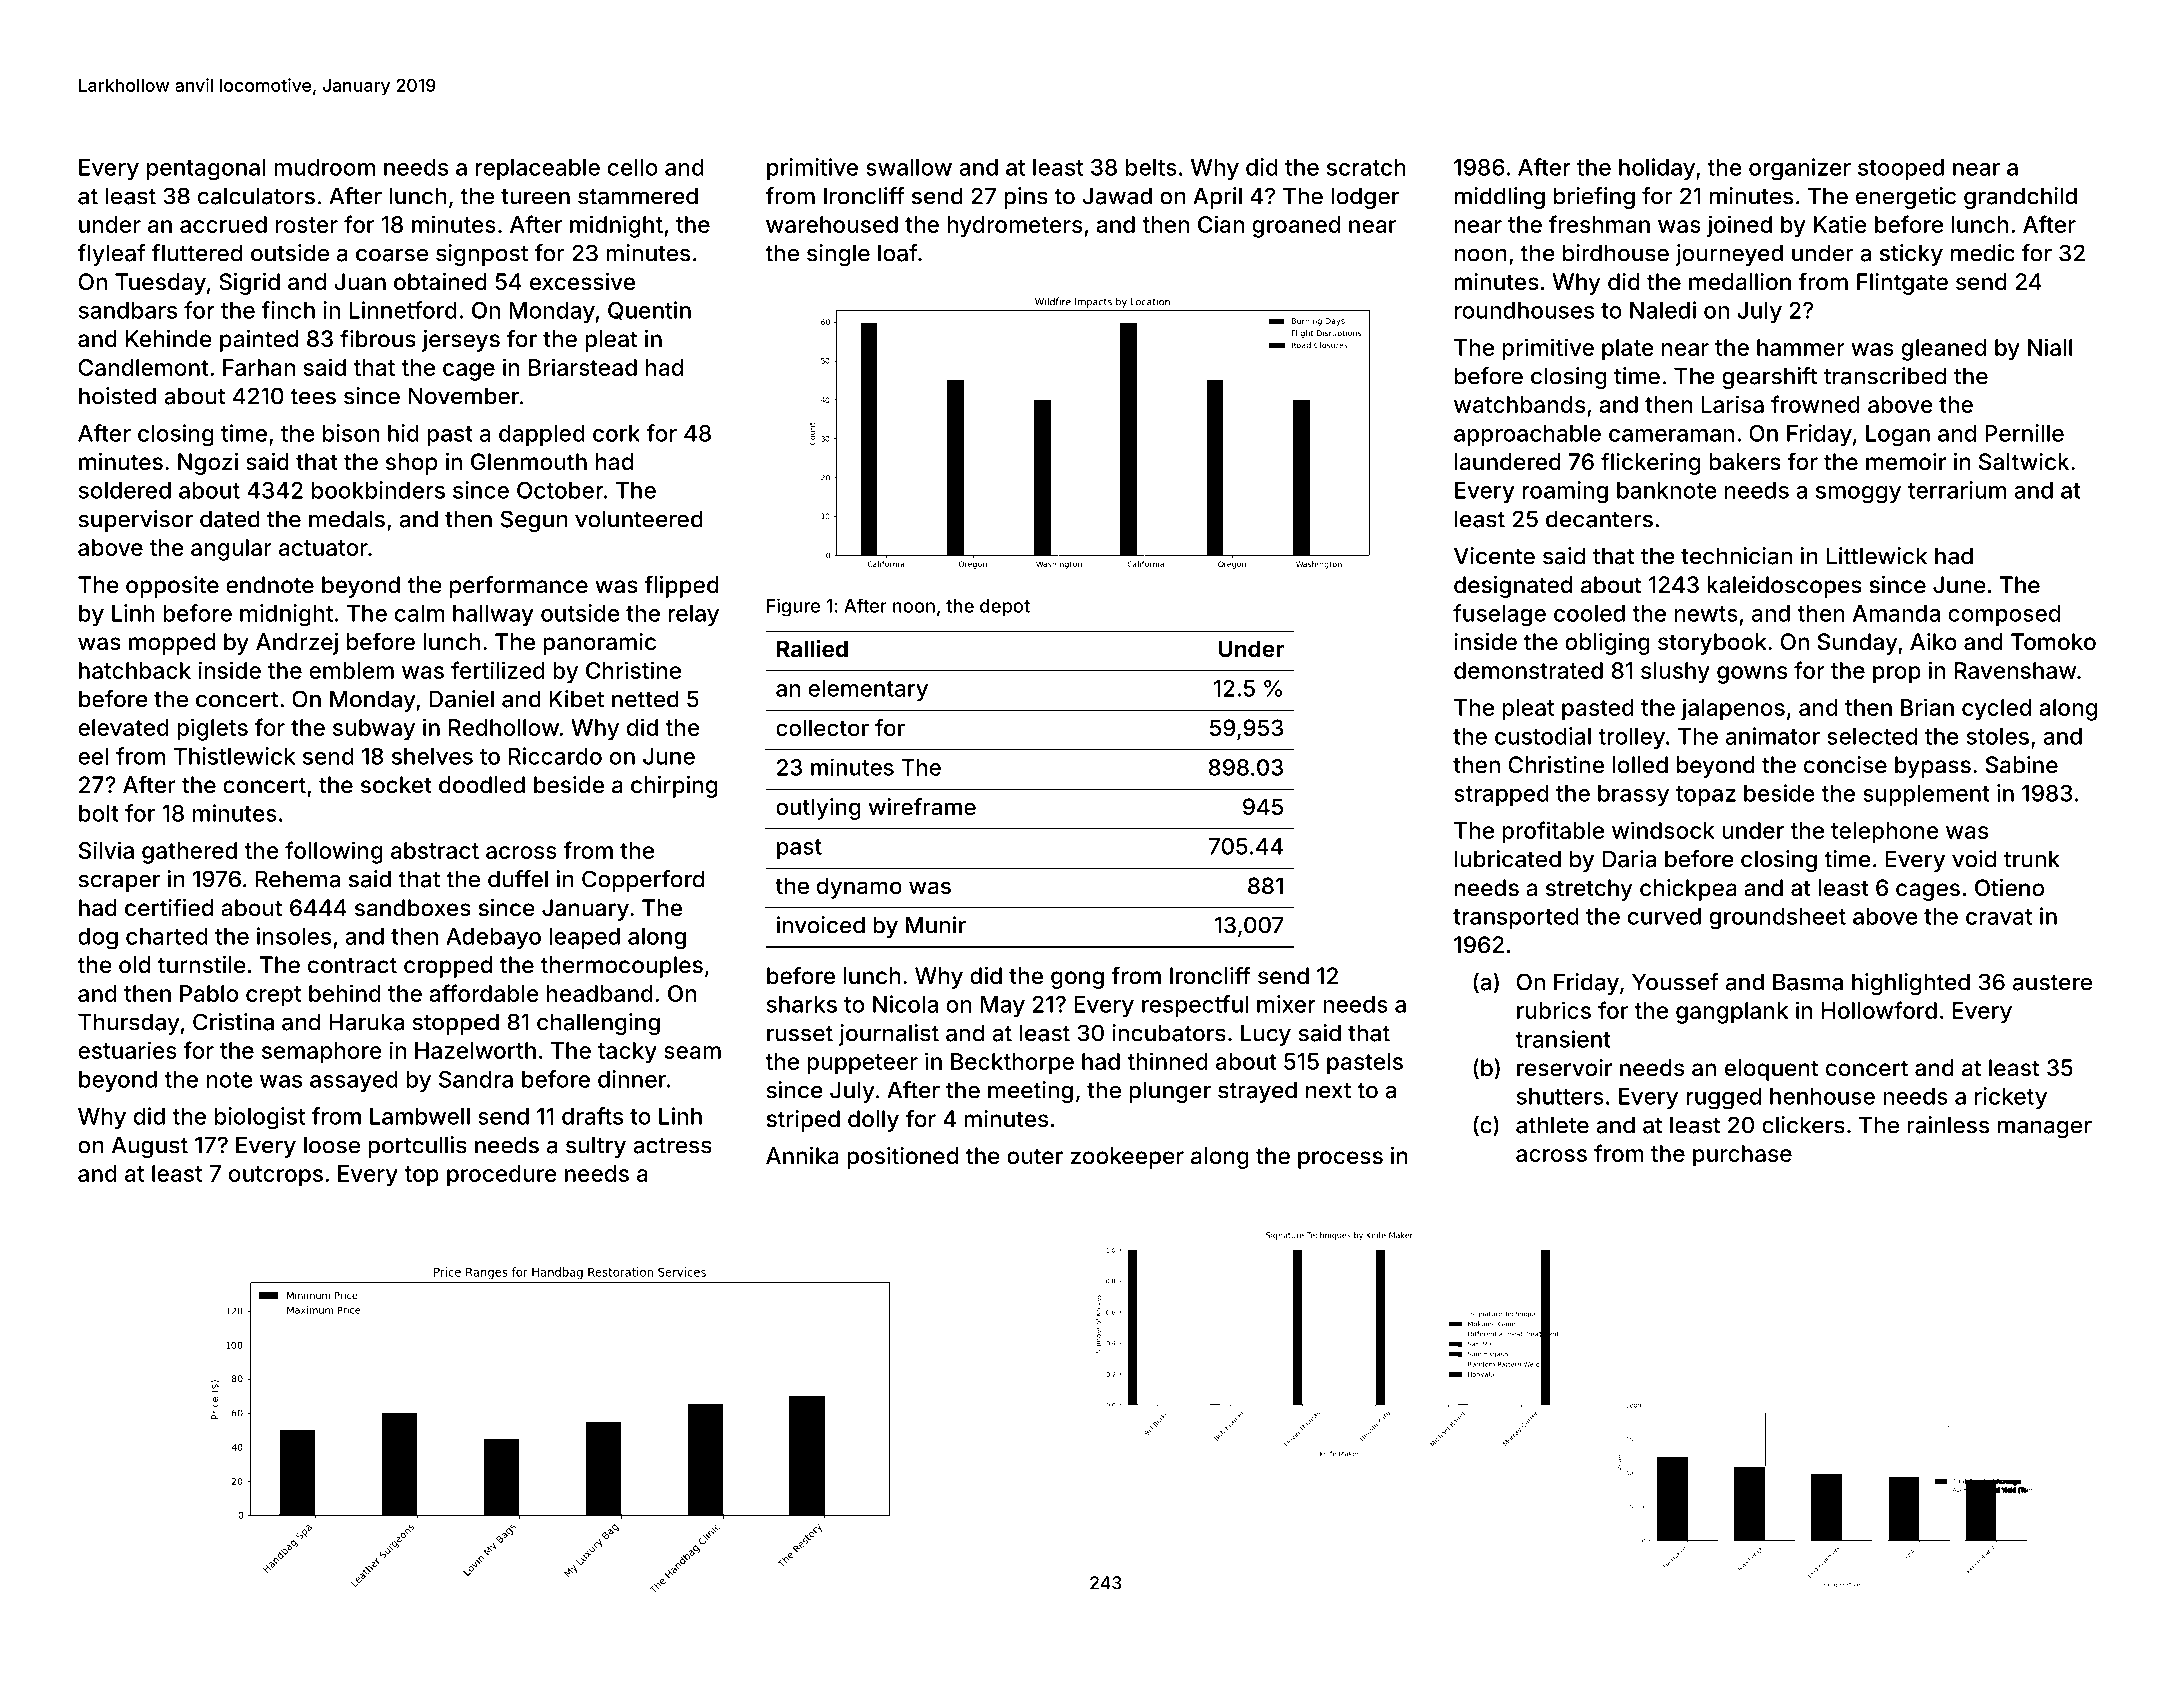 The width and height of the screenshot is (2178, 1683). I want to click on outcrops, so click(276, 1176).
